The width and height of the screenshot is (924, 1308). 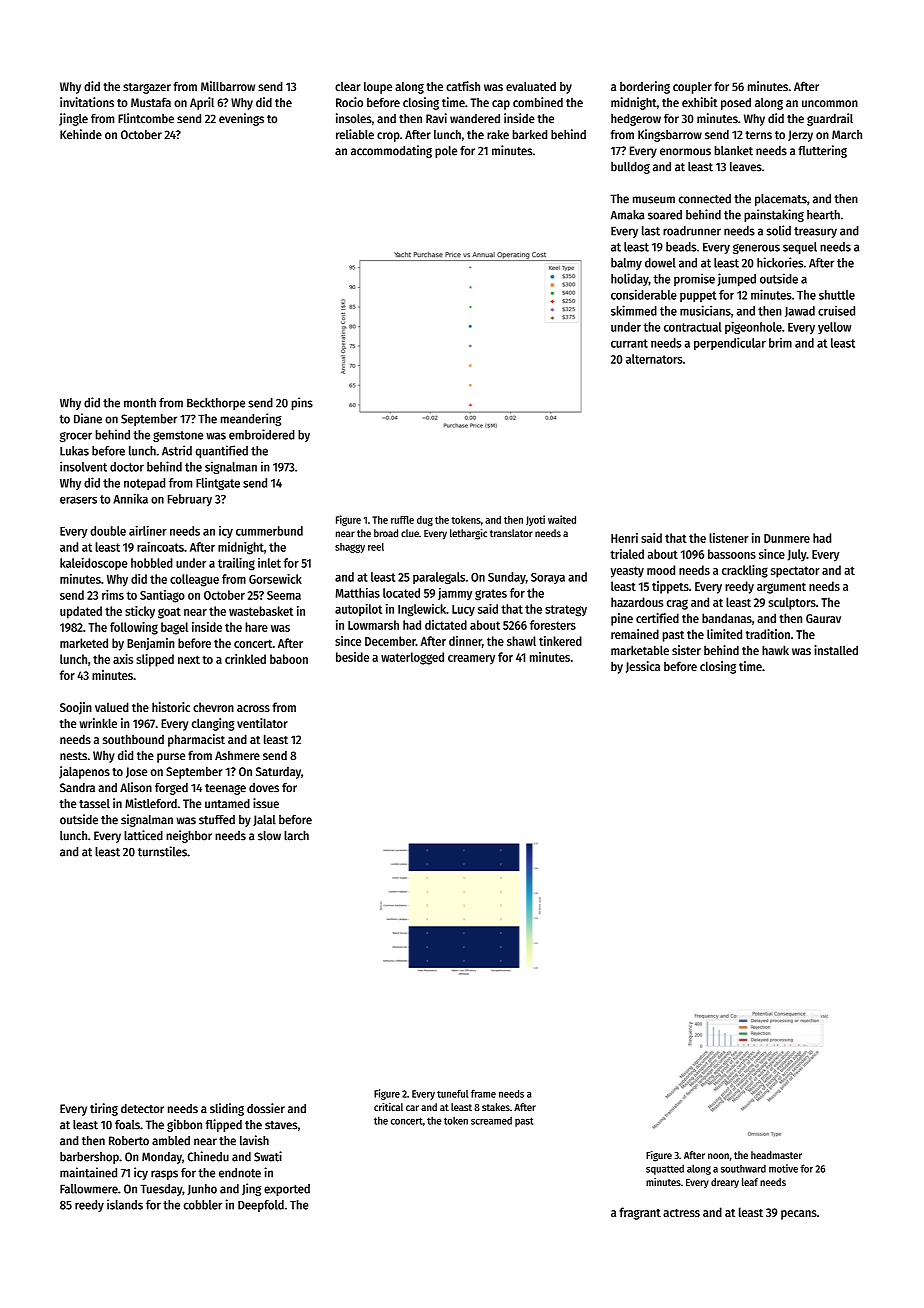 What do you see at coordinates (530, 135) in the screenshot?
I see `barked` at bounding box center [530, 135].
